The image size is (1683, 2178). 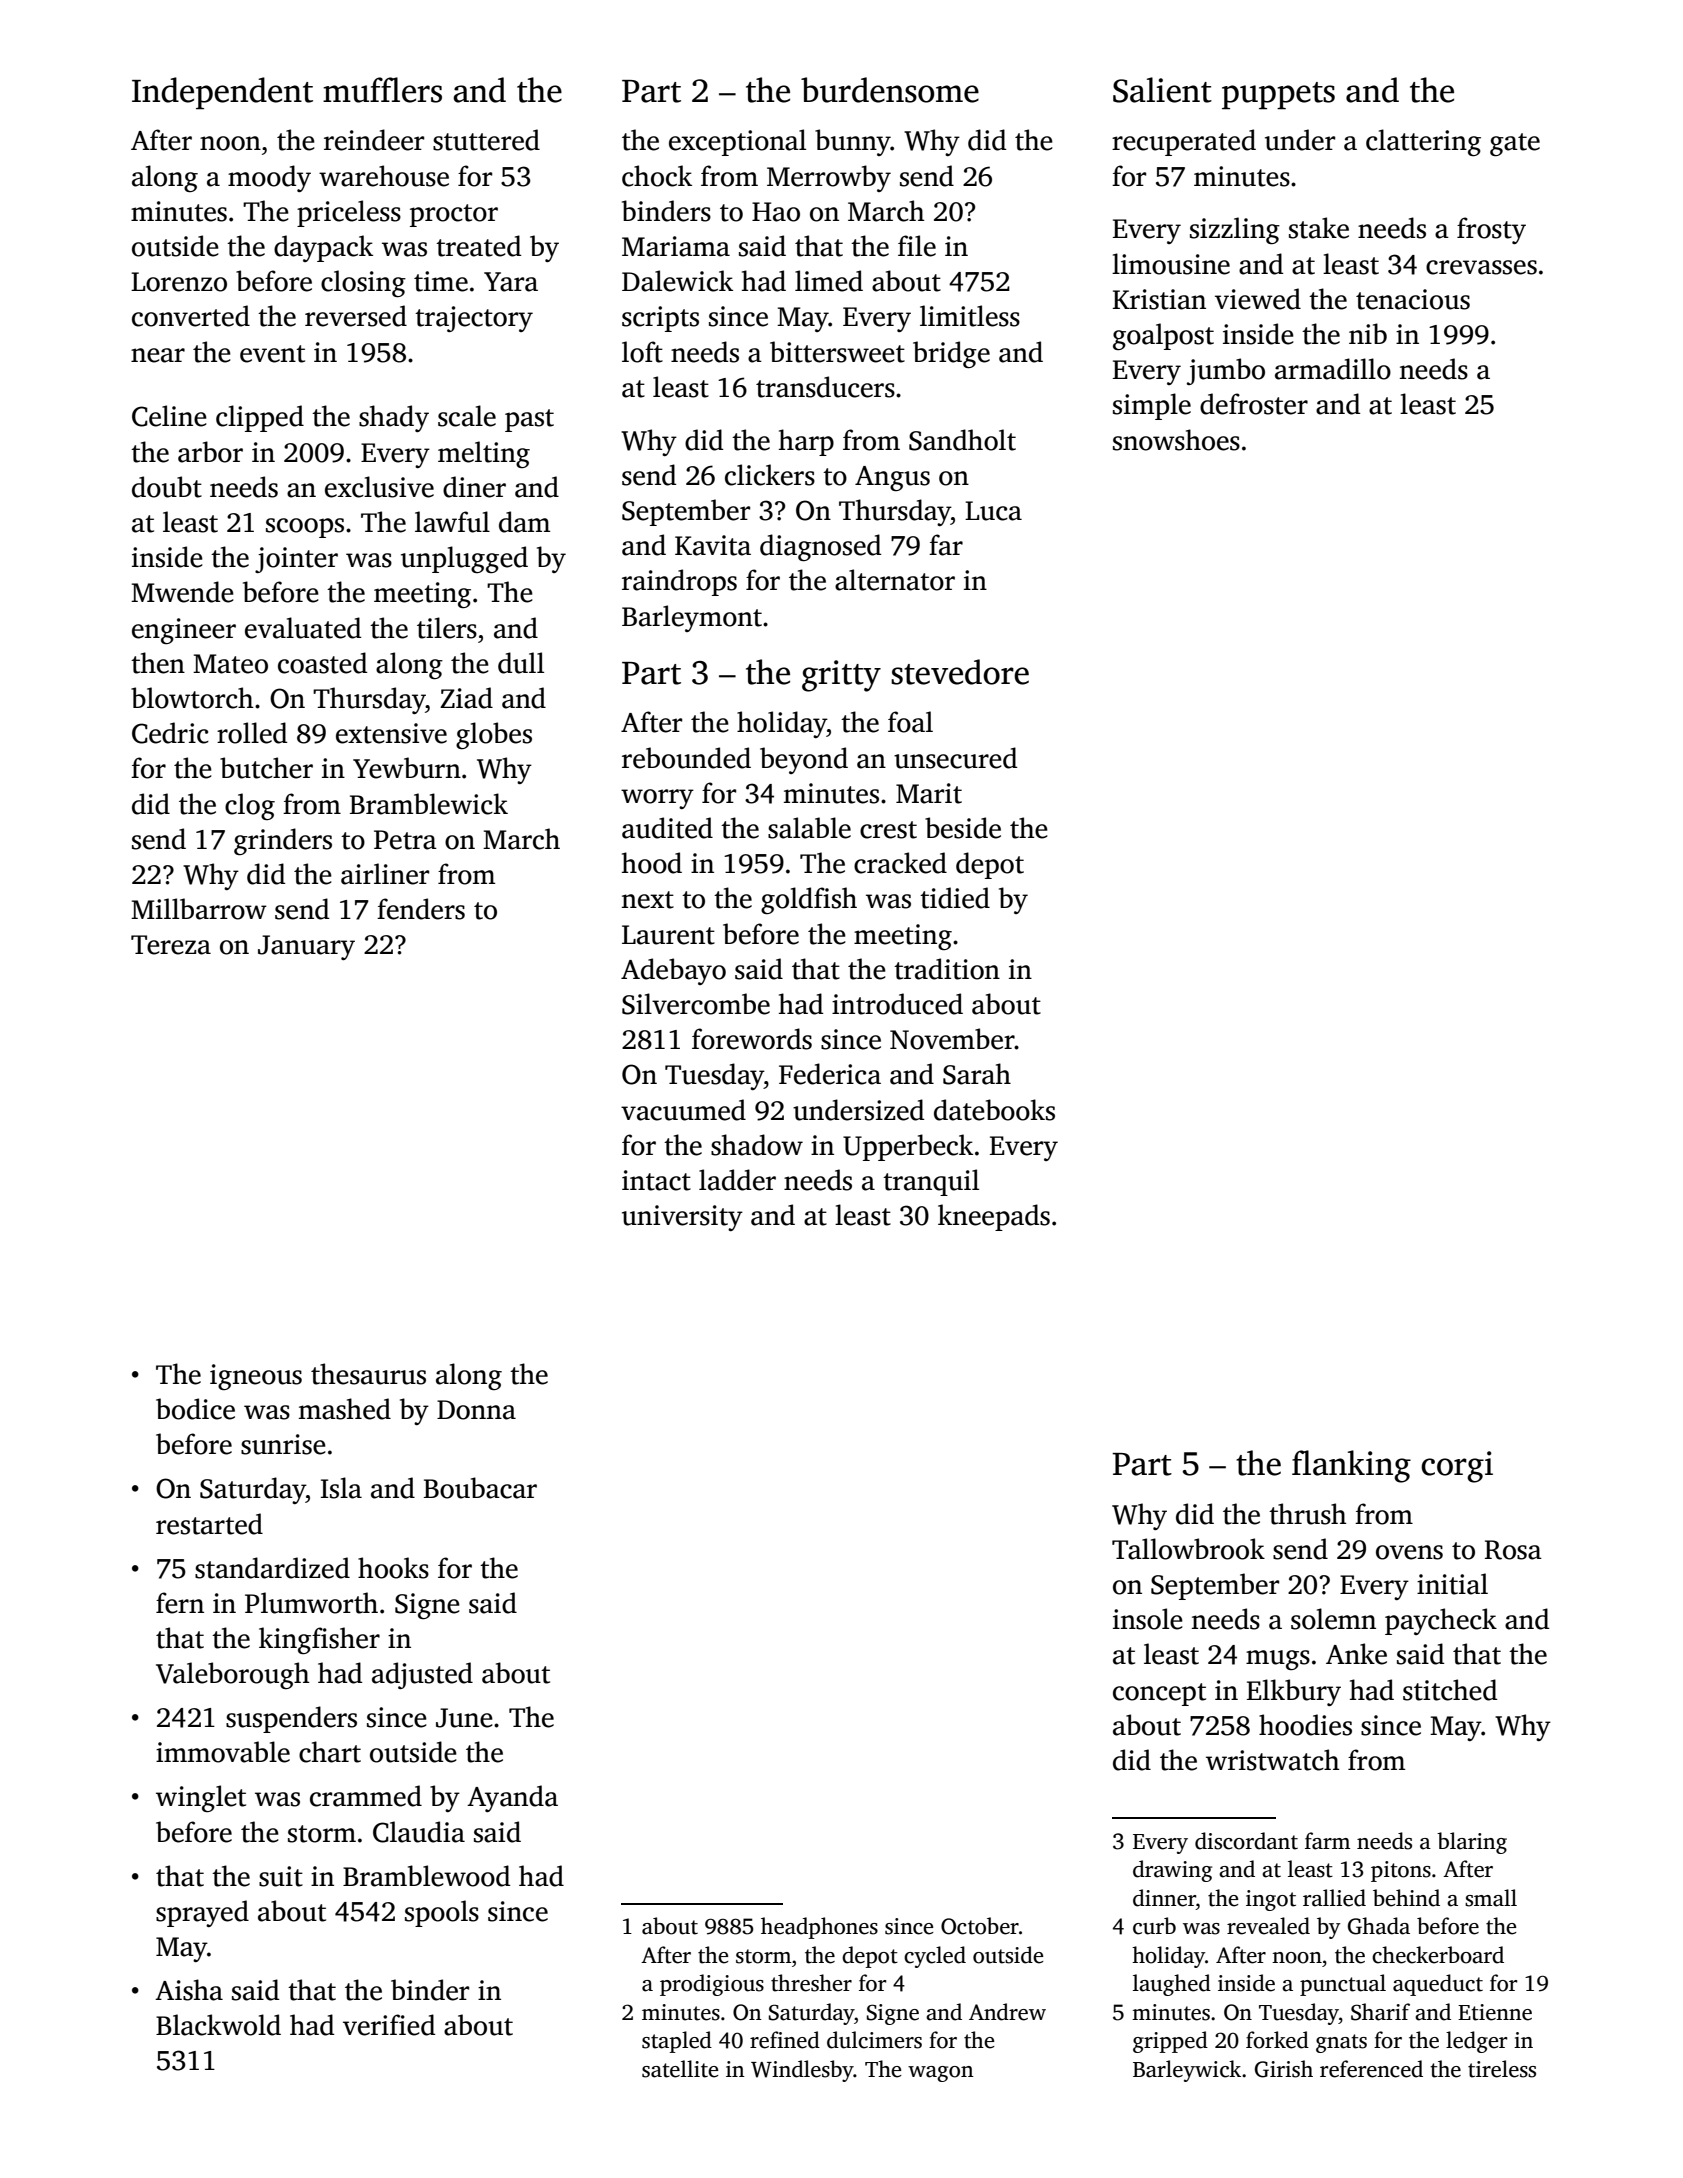 What do you see at coordinates (466, 698) in the document?
I see `Ziad` at bounding box center [466, 698].
